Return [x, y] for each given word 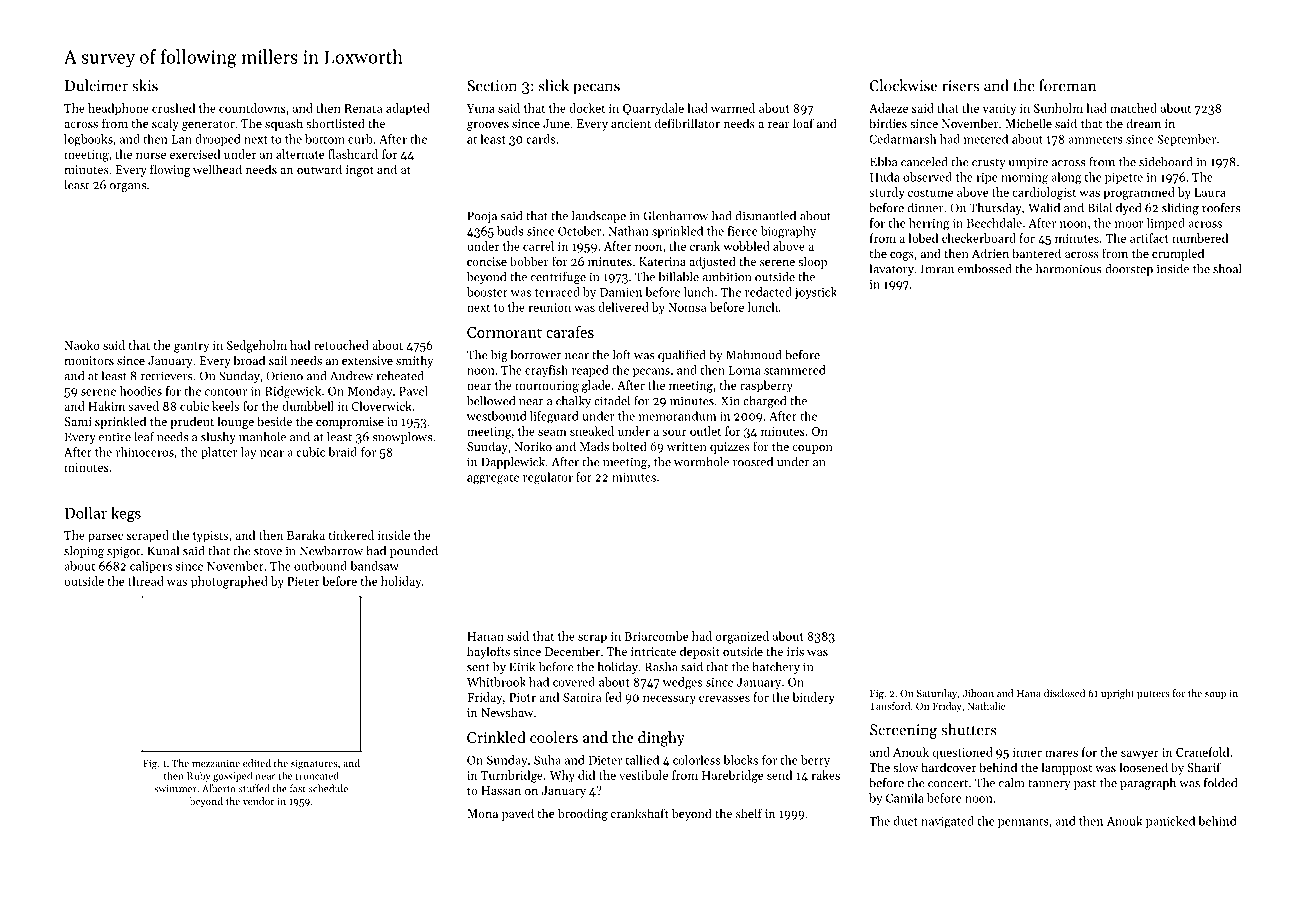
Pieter [303, 581]
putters [1153, 695]
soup [1215, 695]
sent [478, 667]
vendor [259, 801]
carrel [538, 246]
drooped [218, 140]
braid [342, 452]
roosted [753, 462]
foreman [1067, 85]
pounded [414, 552]
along [1066, 178]
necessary [669, 700]
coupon [812, 449]
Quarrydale [653, 109]
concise [487, 261]
